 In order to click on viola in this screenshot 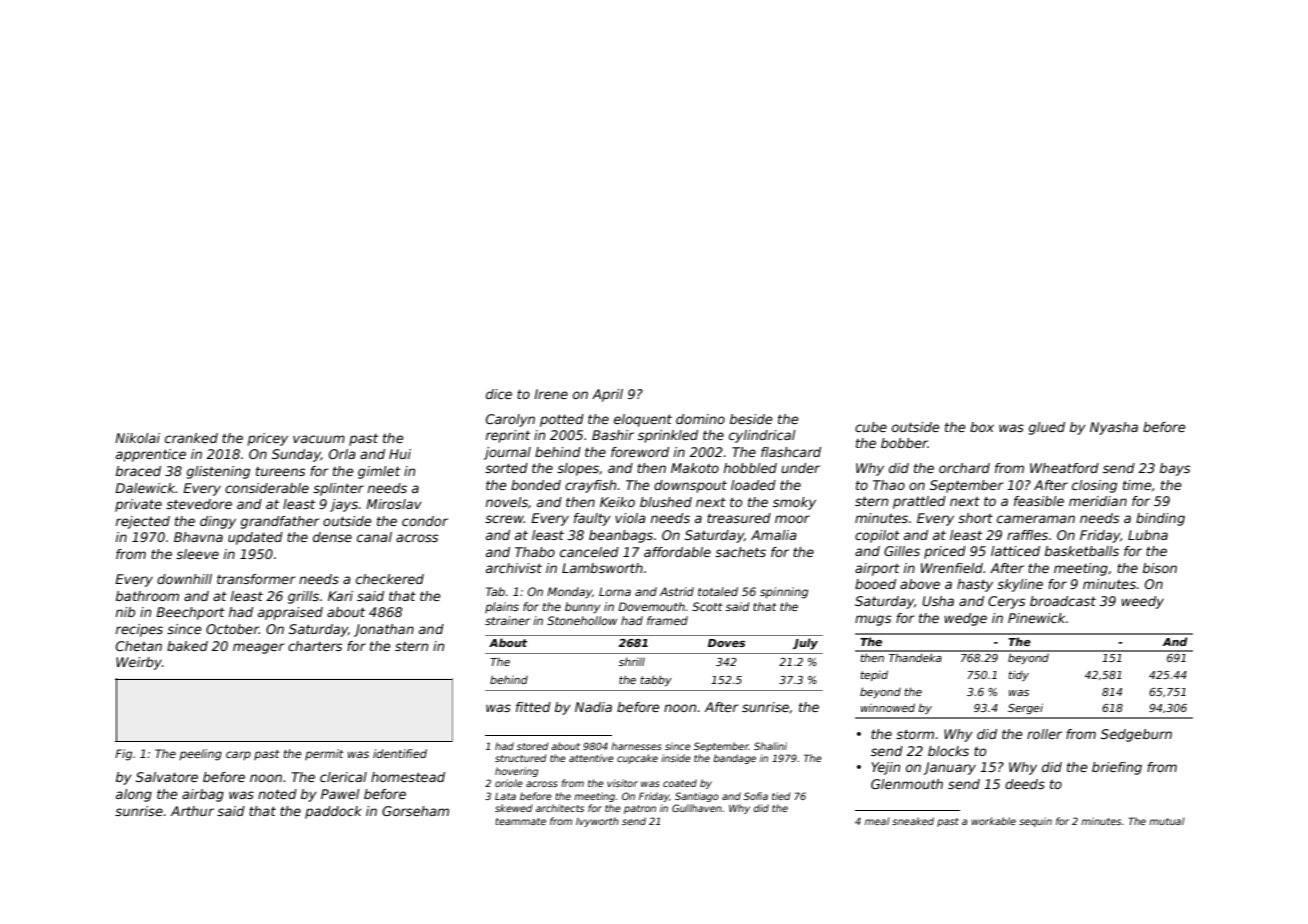, I will do `click(630, 518)`.
